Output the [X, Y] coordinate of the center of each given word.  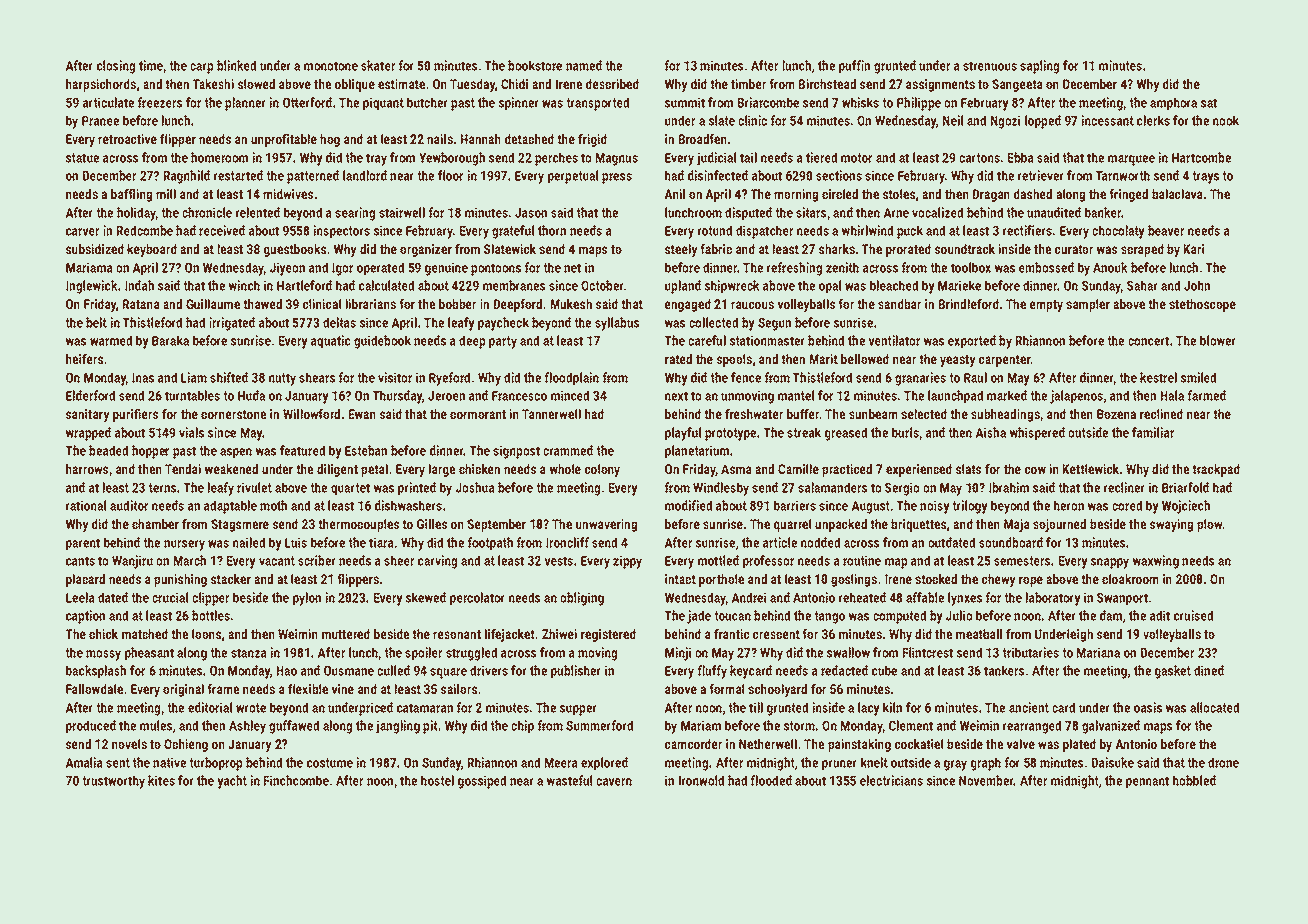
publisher [576, 672]
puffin [854, 67]
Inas [143, 378]
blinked [236, 65]
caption [85, 617]
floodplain [571, 379]
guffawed [294, 727]
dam [1111, 615]
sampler [1088, 305]
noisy [934, 507]
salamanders [832, 487]
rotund [715, 230]
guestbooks [295, 250]
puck [910, 232]
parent [83, 544]
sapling [1039, 67]
